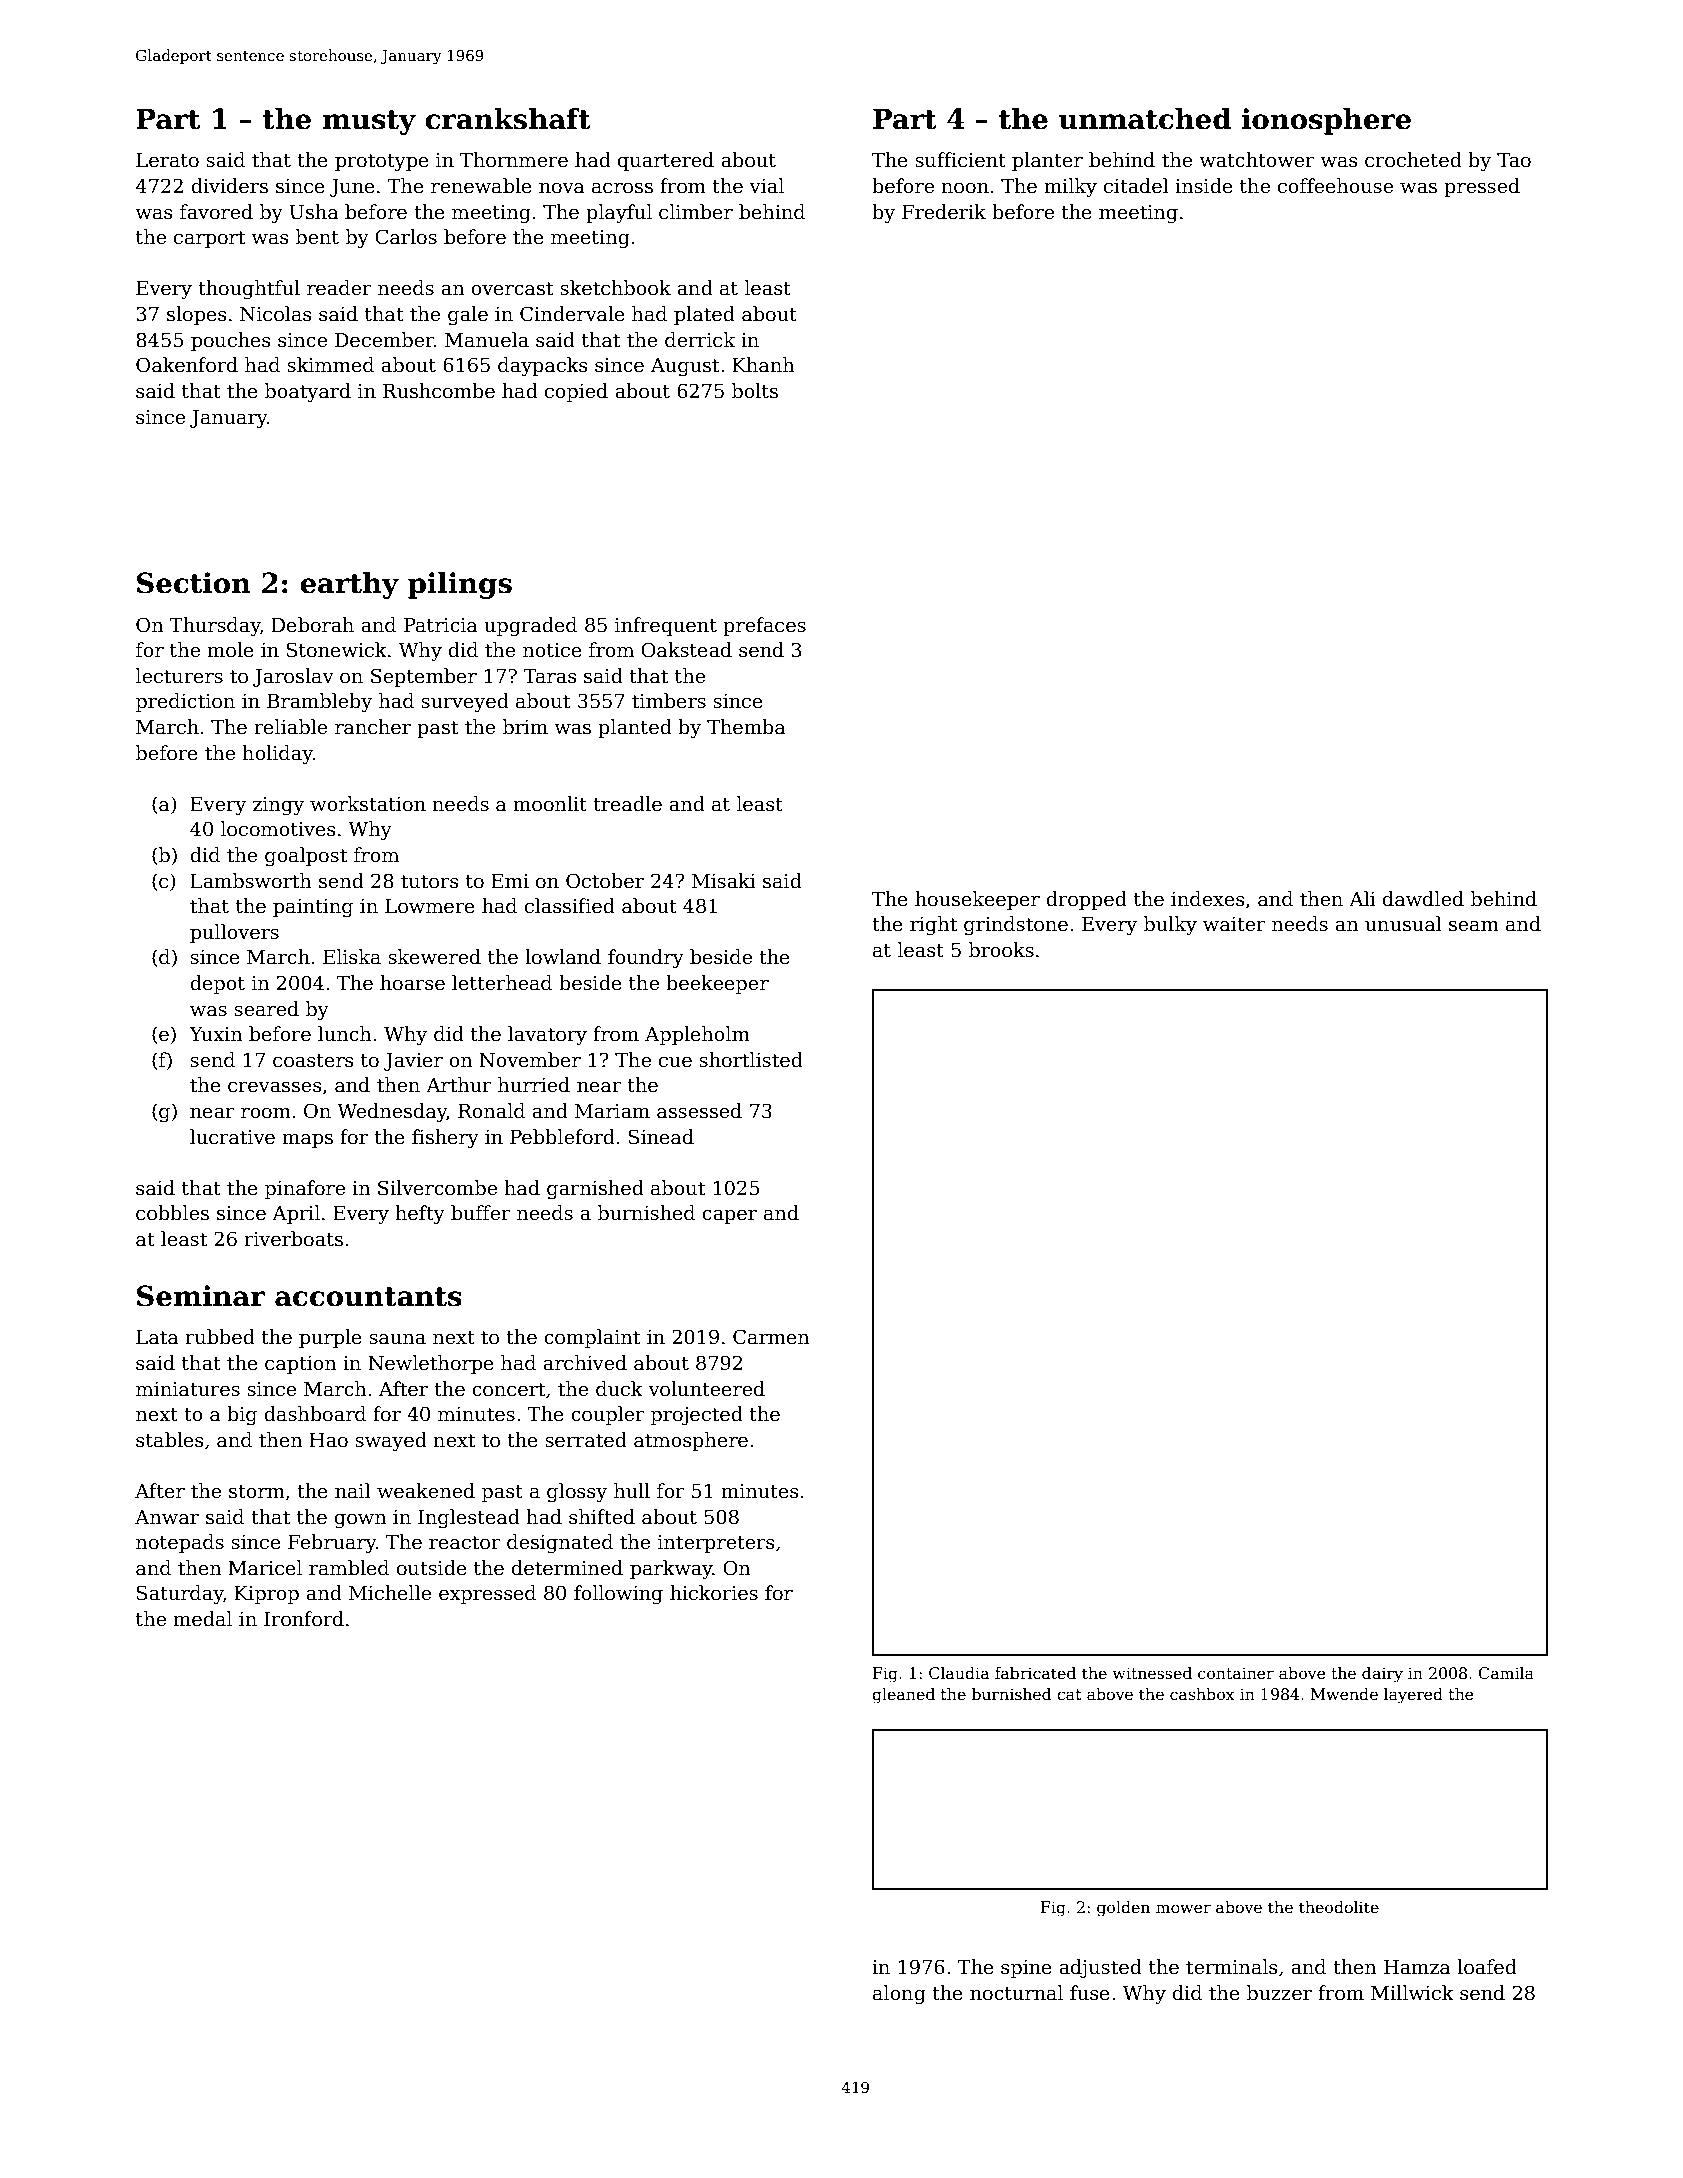  Describe the element at coordinates (899, 1994) in the document. I see `along` at that location.
